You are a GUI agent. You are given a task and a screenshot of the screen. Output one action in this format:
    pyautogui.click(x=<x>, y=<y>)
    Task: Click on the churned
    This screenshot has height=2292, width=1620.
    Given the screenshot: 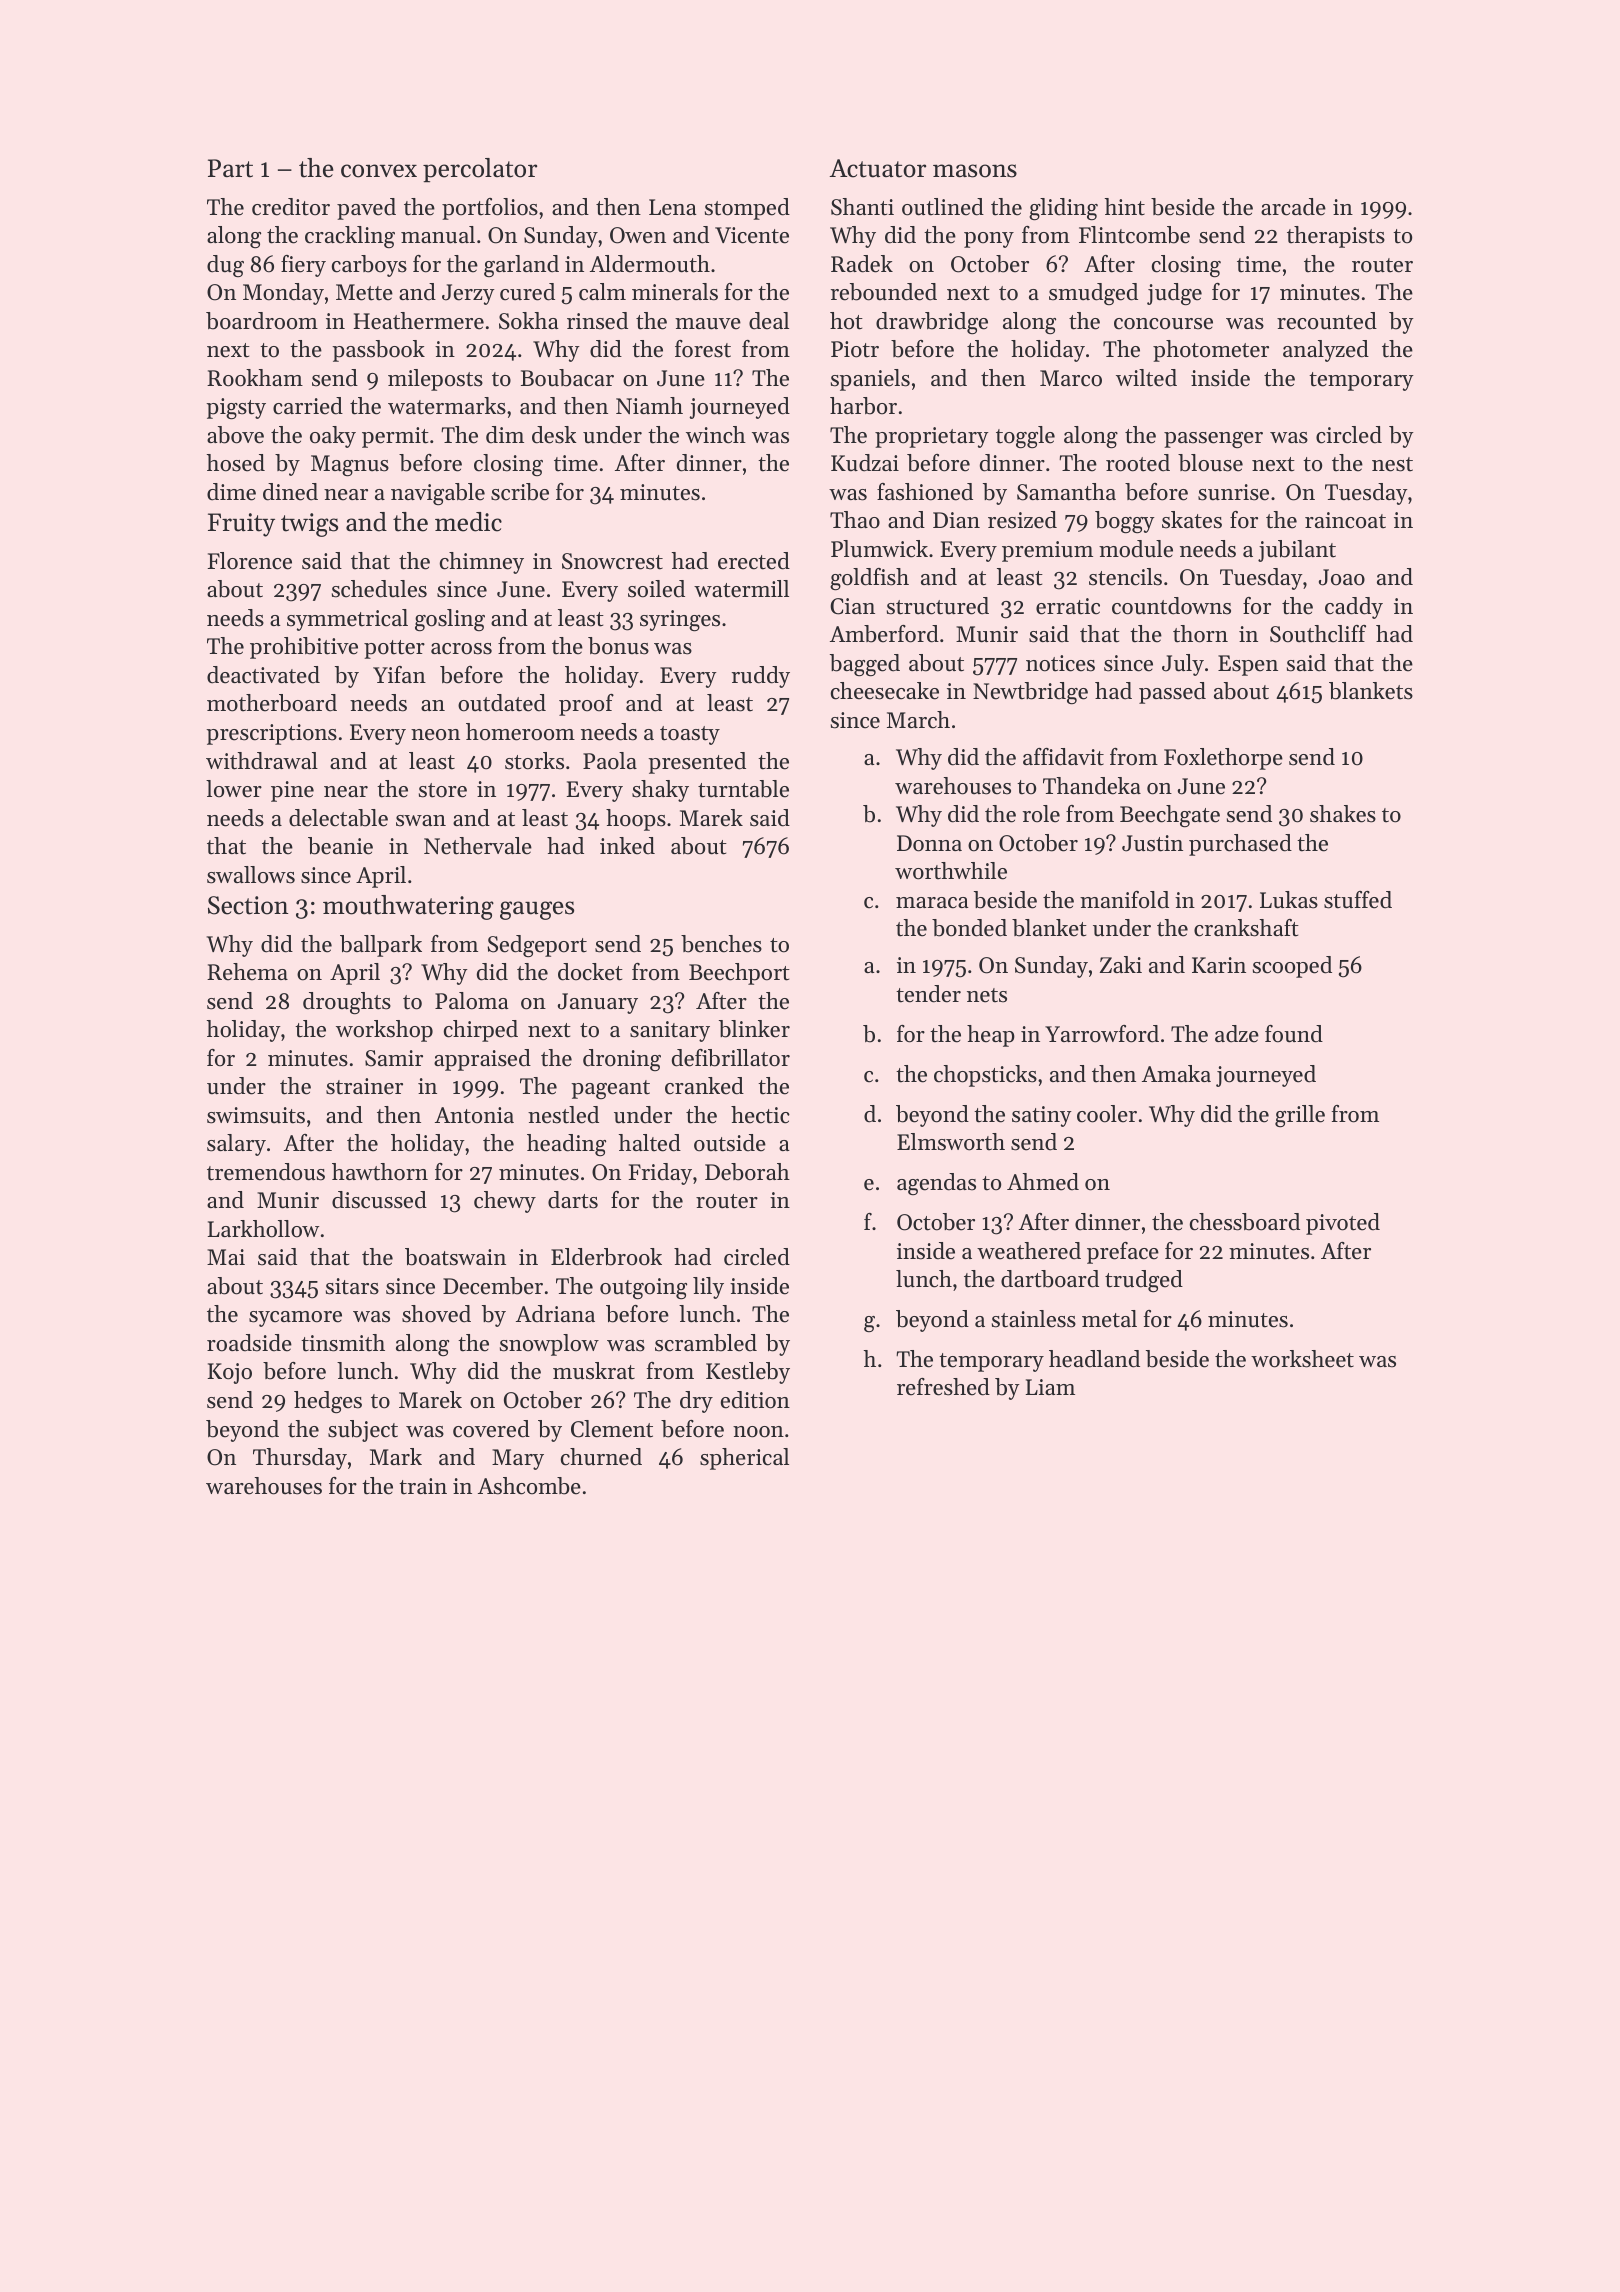 What is the action you would take?
    pyautogui.click(x=601, y=1457)
